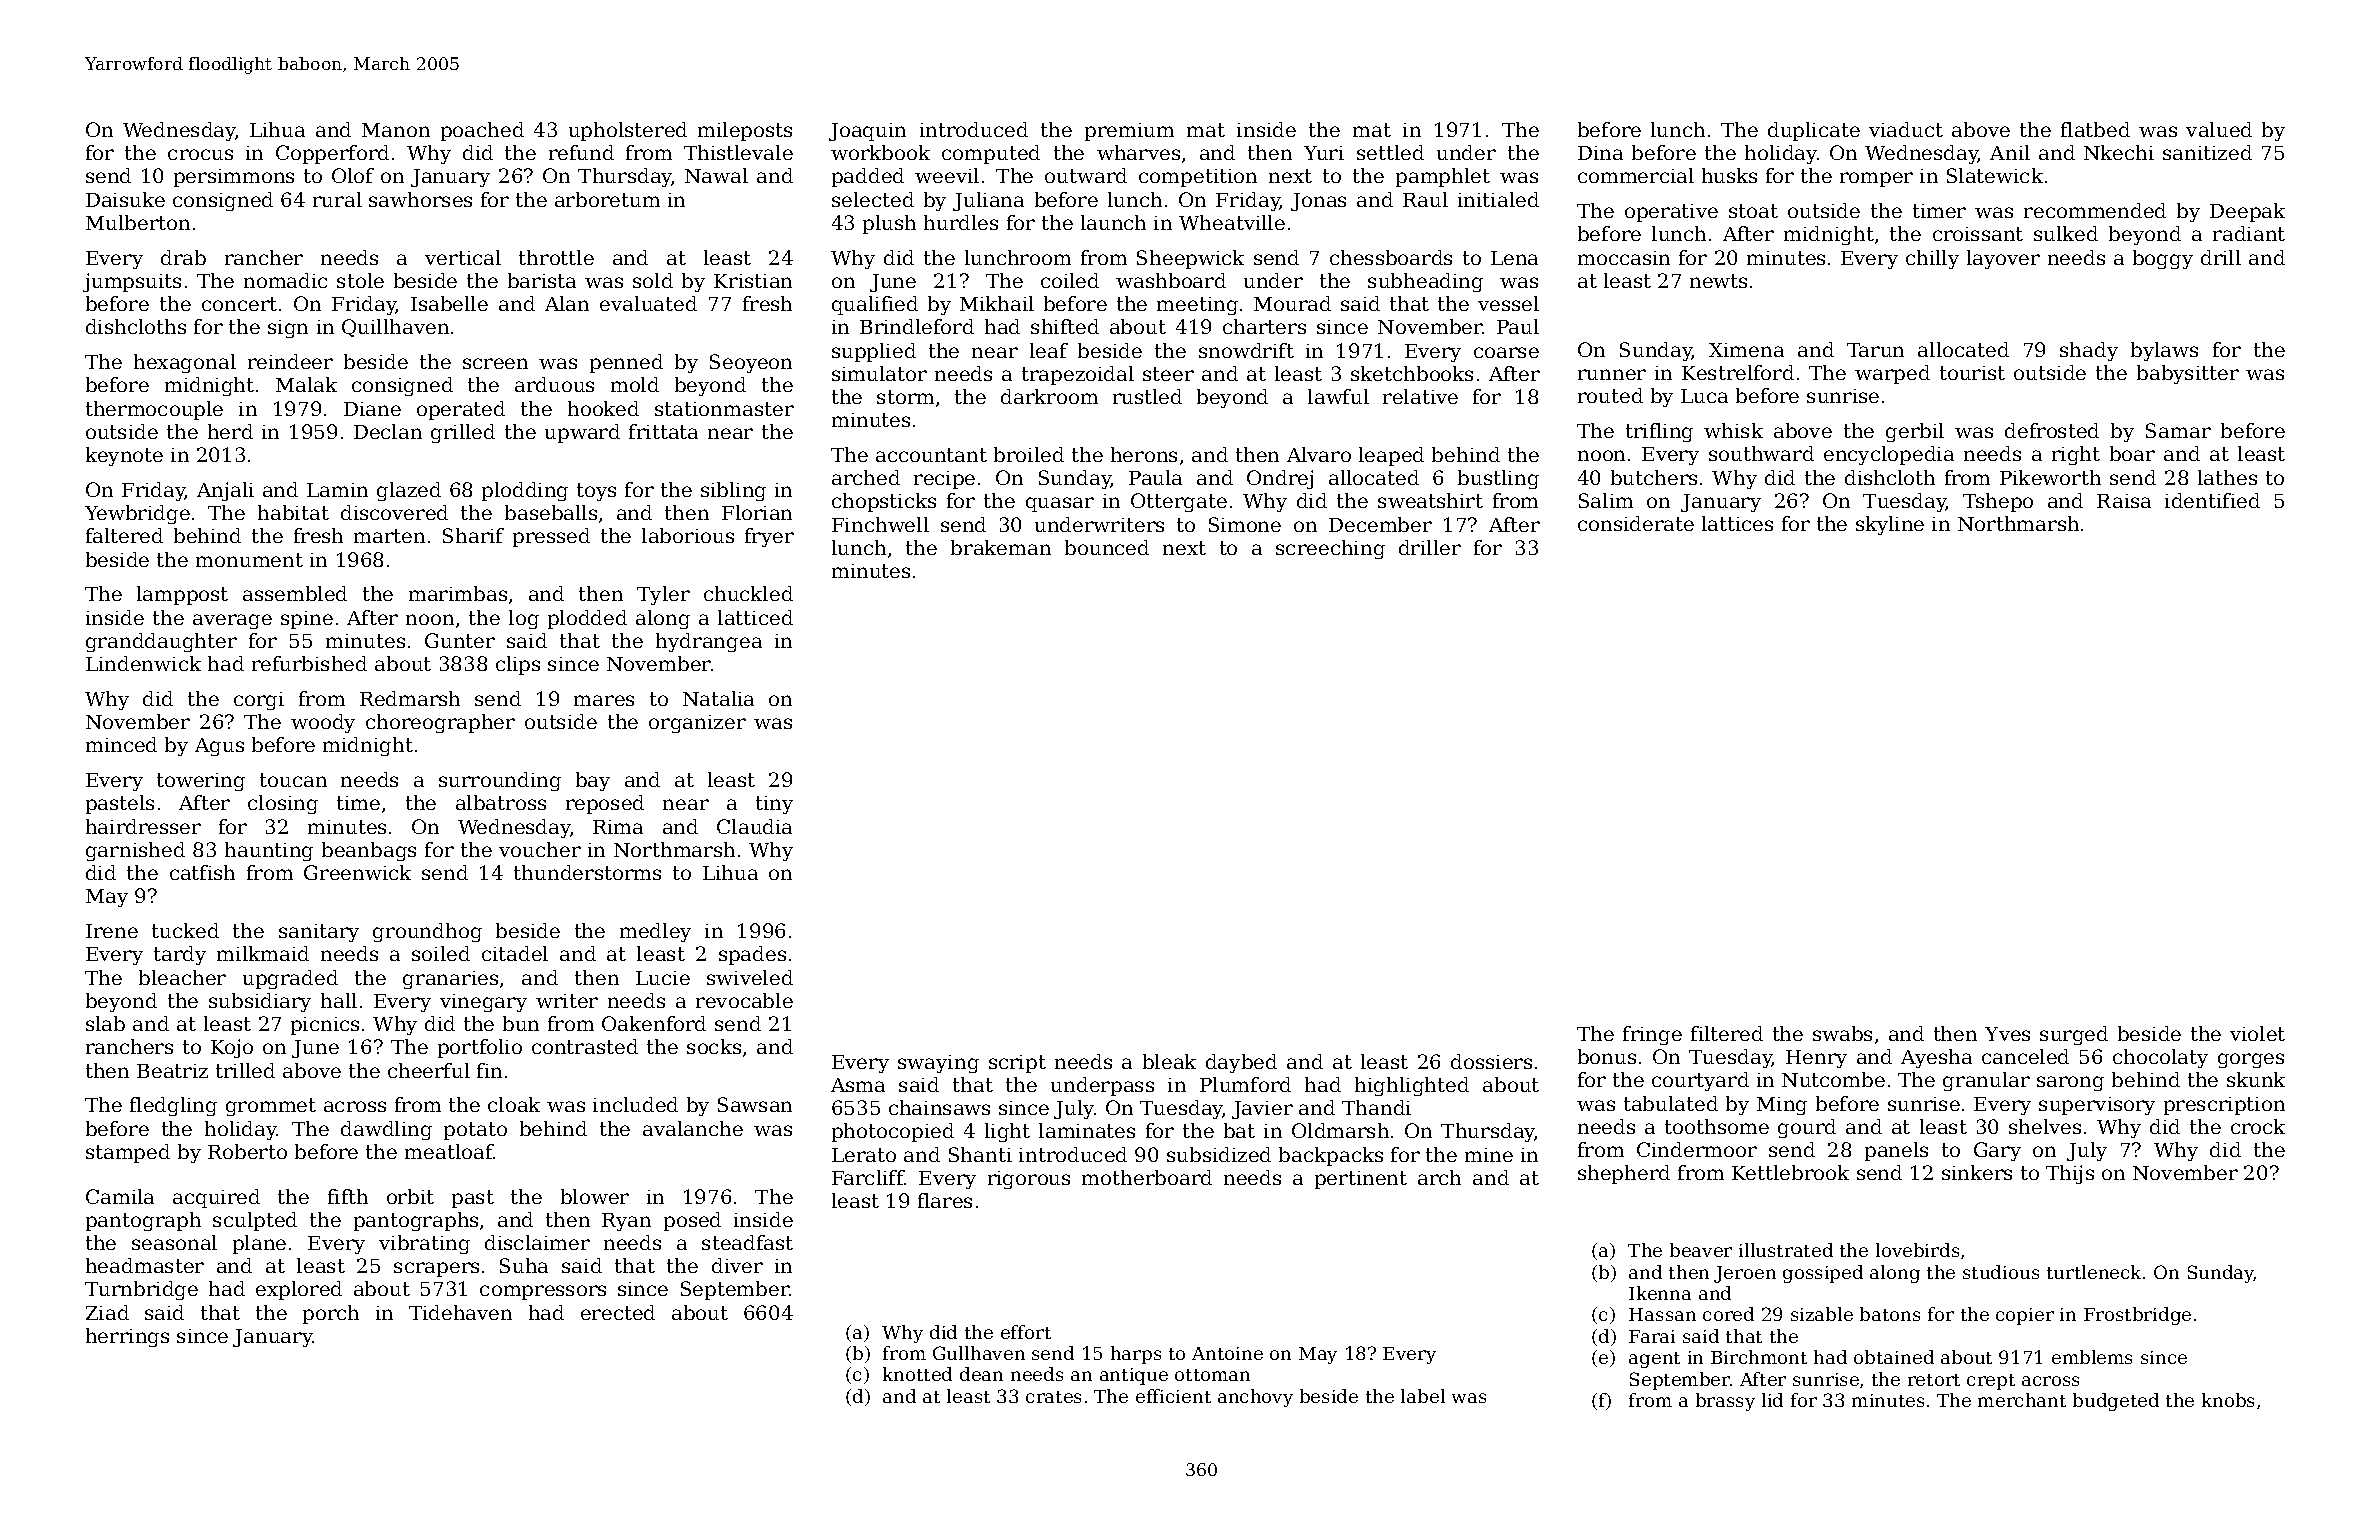 Image resolution: width=2371 pixels, height=1534 pixels. Describe the element at coordinates (1700, 1081) in the screenshot. I see `courtyard` at that location.
